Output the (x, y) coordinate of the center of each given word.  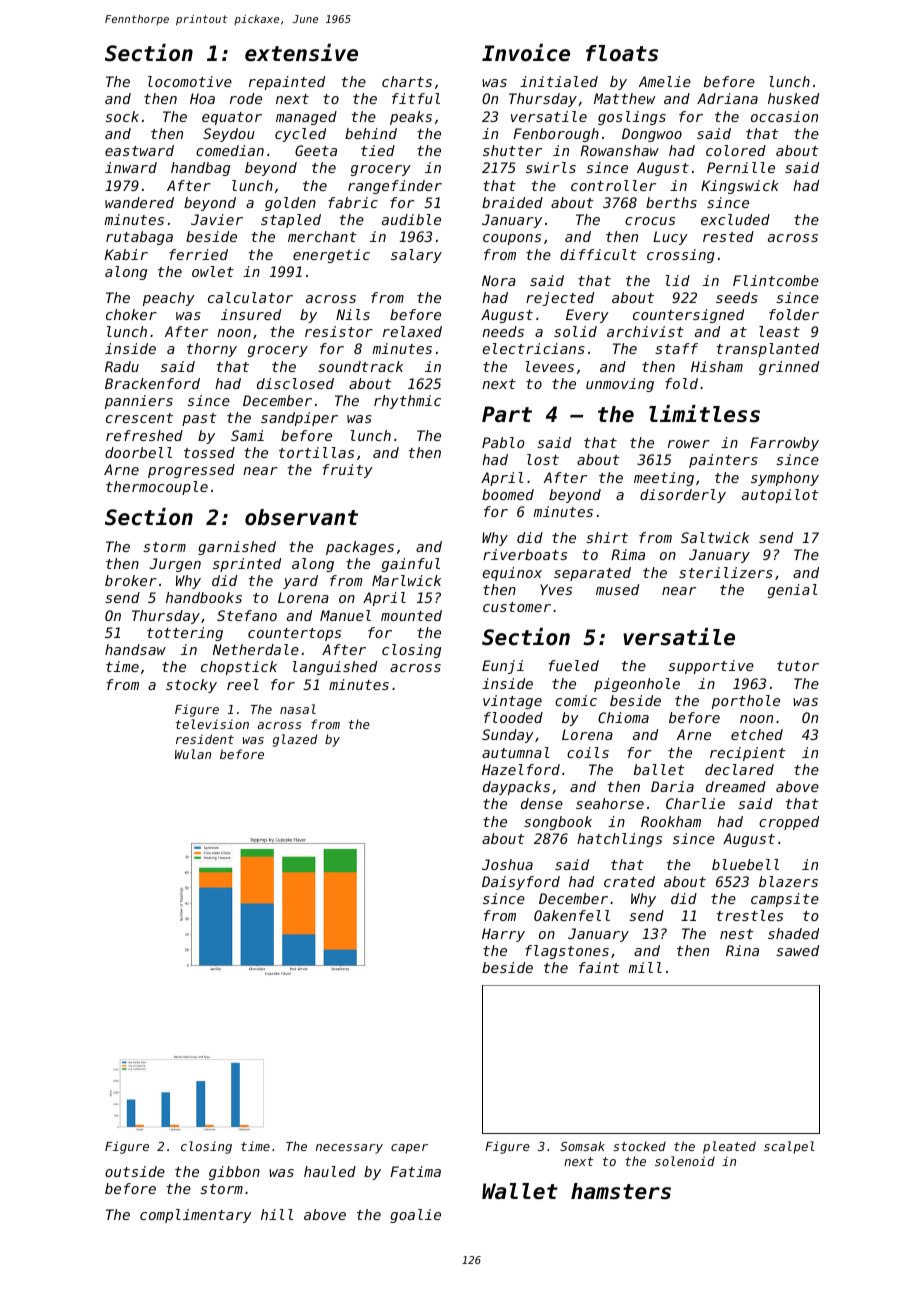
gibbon (234, 1173)
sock (122, 116)
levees (550, 366)
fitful (416, 98)
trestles (750, 915)
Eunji (503, 667)
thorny (212, 350)
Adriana (727, 98)
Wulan (193, 754)
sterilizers (726, 572)
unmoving (620, 385)
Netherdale (256, 649)
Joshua (507, 864)
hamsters (621, 1191)
